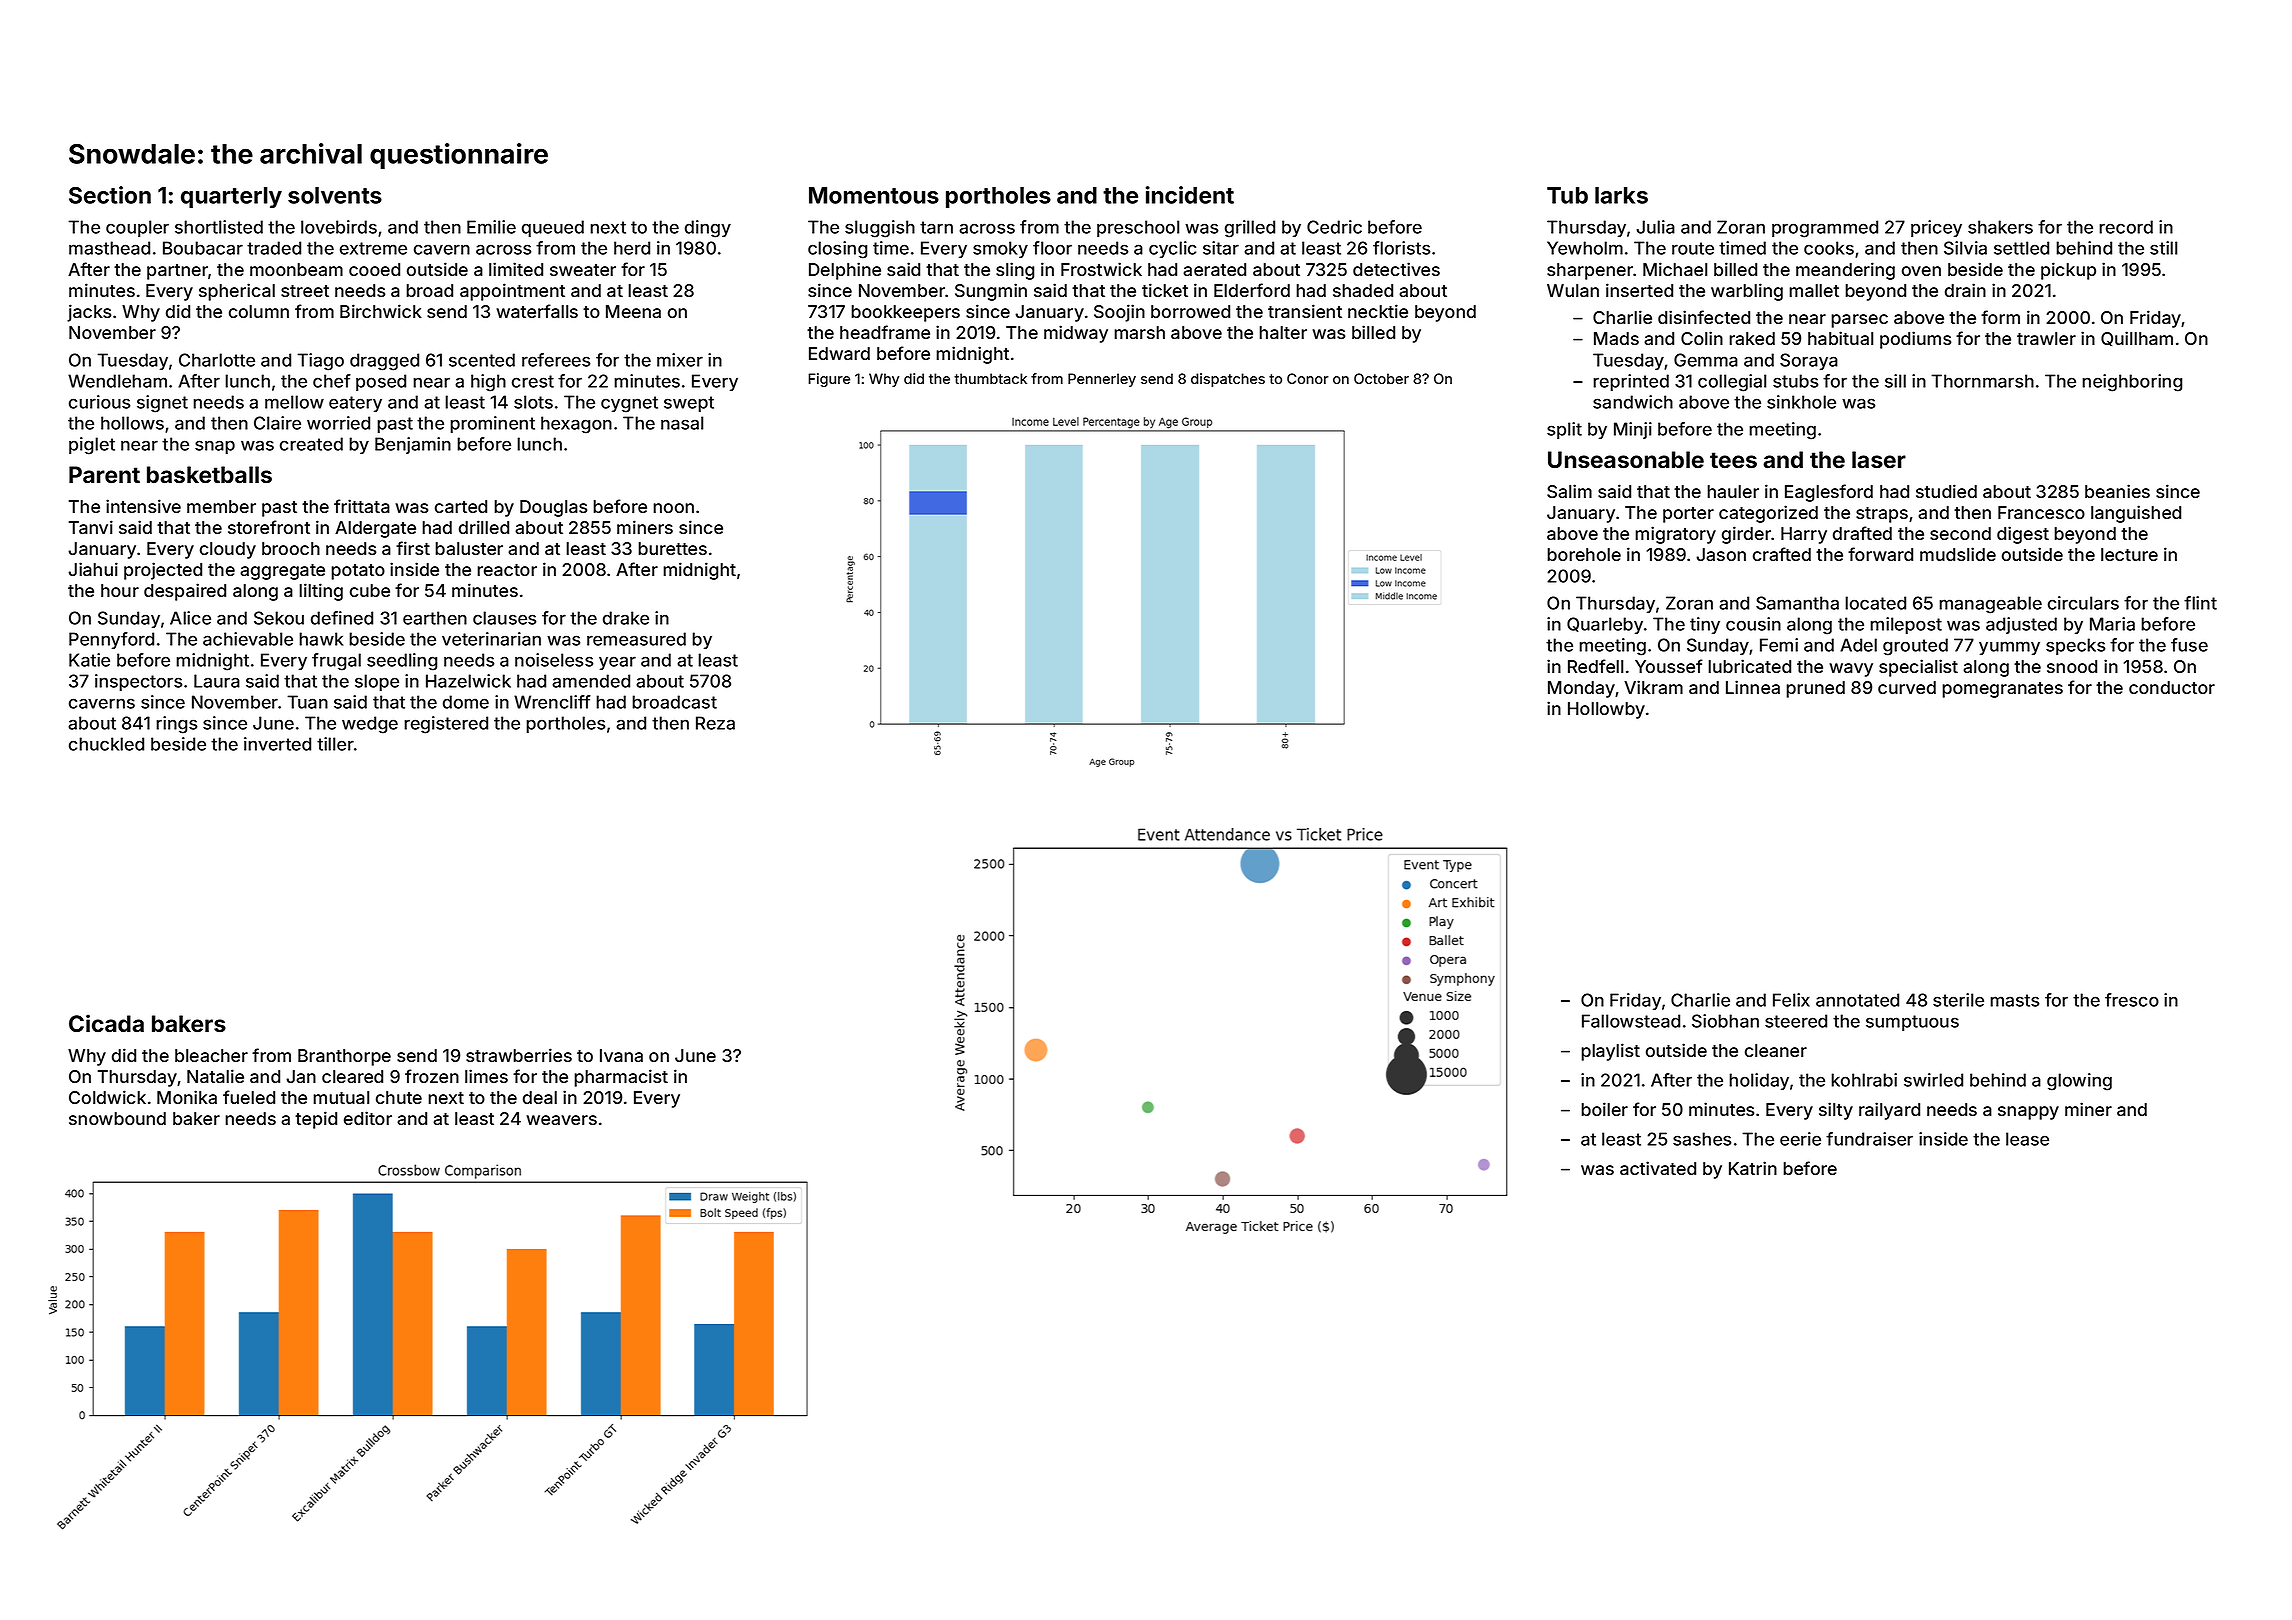 This screenshot has height=1620, width=2292. I want to click on flint, so click(2200, 603).
